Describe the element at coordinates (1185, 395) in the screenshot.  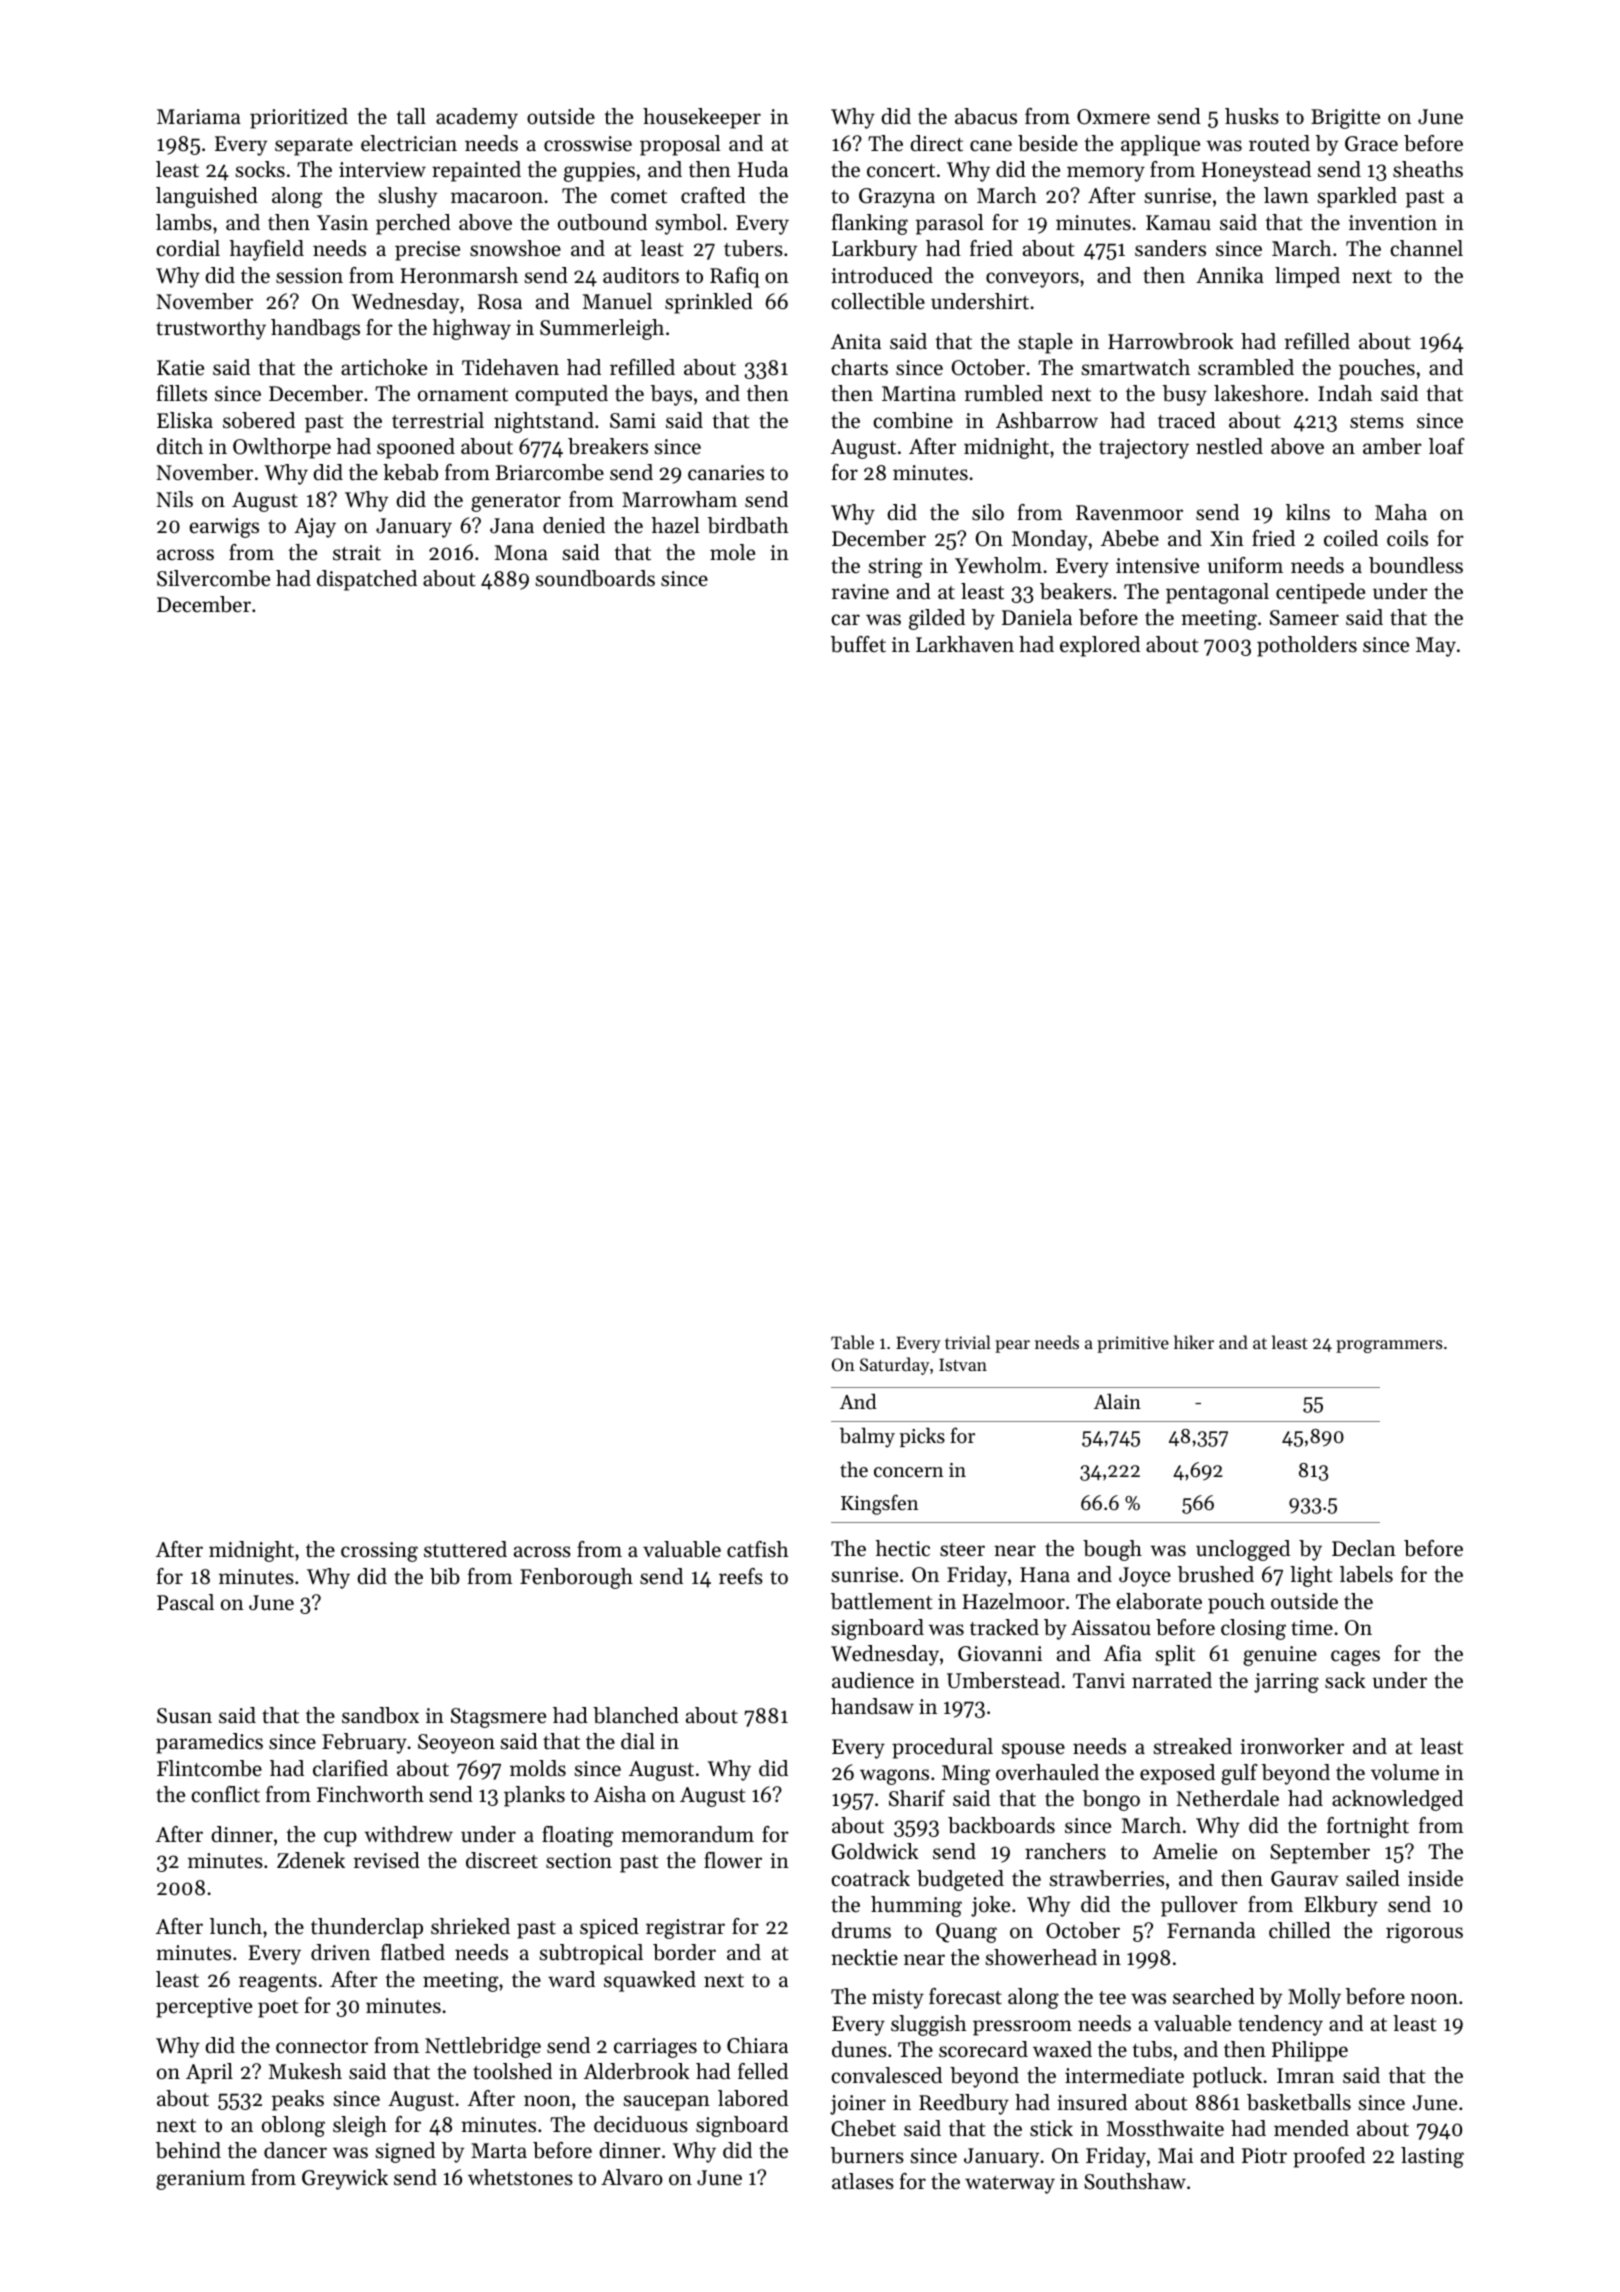
I see `busy` at that location.
